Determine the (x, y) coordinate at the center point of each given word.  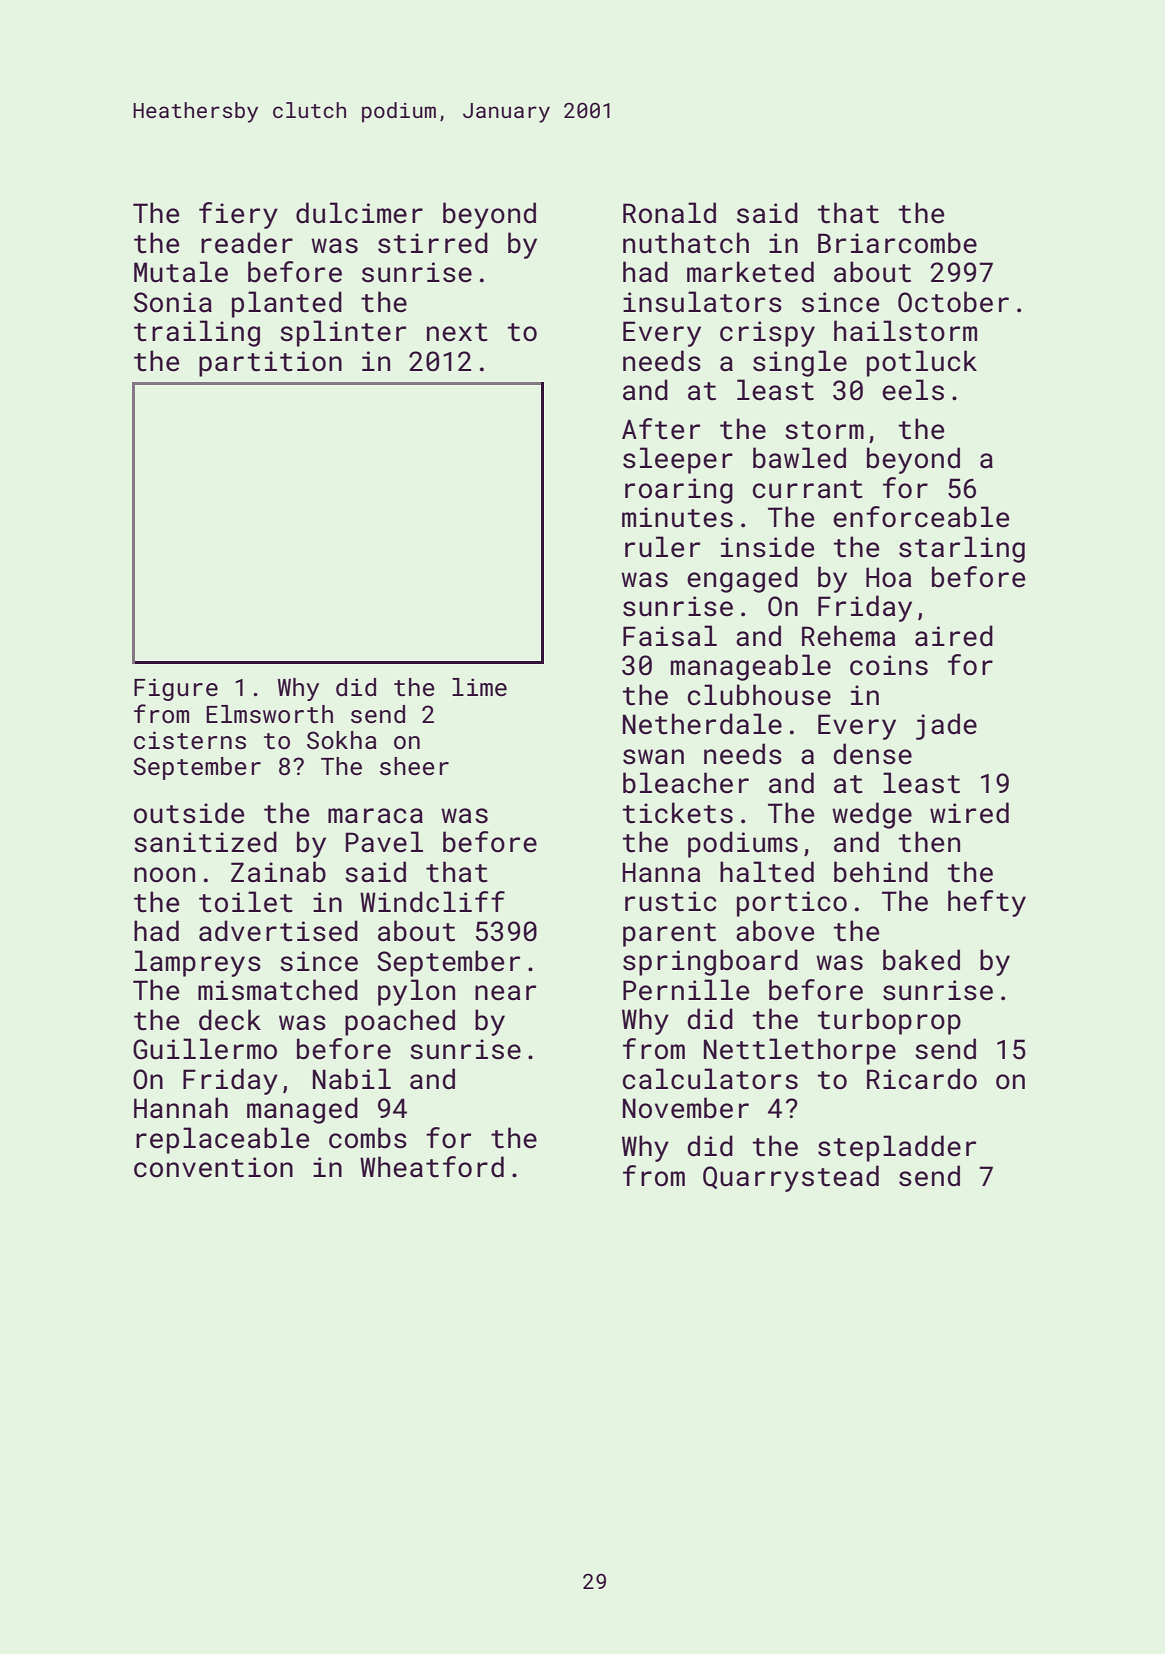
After (661, 429)
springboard (710, 962)
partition (270, 364)
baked (921, 960)
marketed (750, 272)
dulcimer (359, 213)
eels (913, 390)
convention (213, 1167)
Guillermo (205, 1049)
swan (653, 757)
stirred (433, 243)
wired (969, 813)
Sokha (342, 740)
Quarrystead (791, 1178)
